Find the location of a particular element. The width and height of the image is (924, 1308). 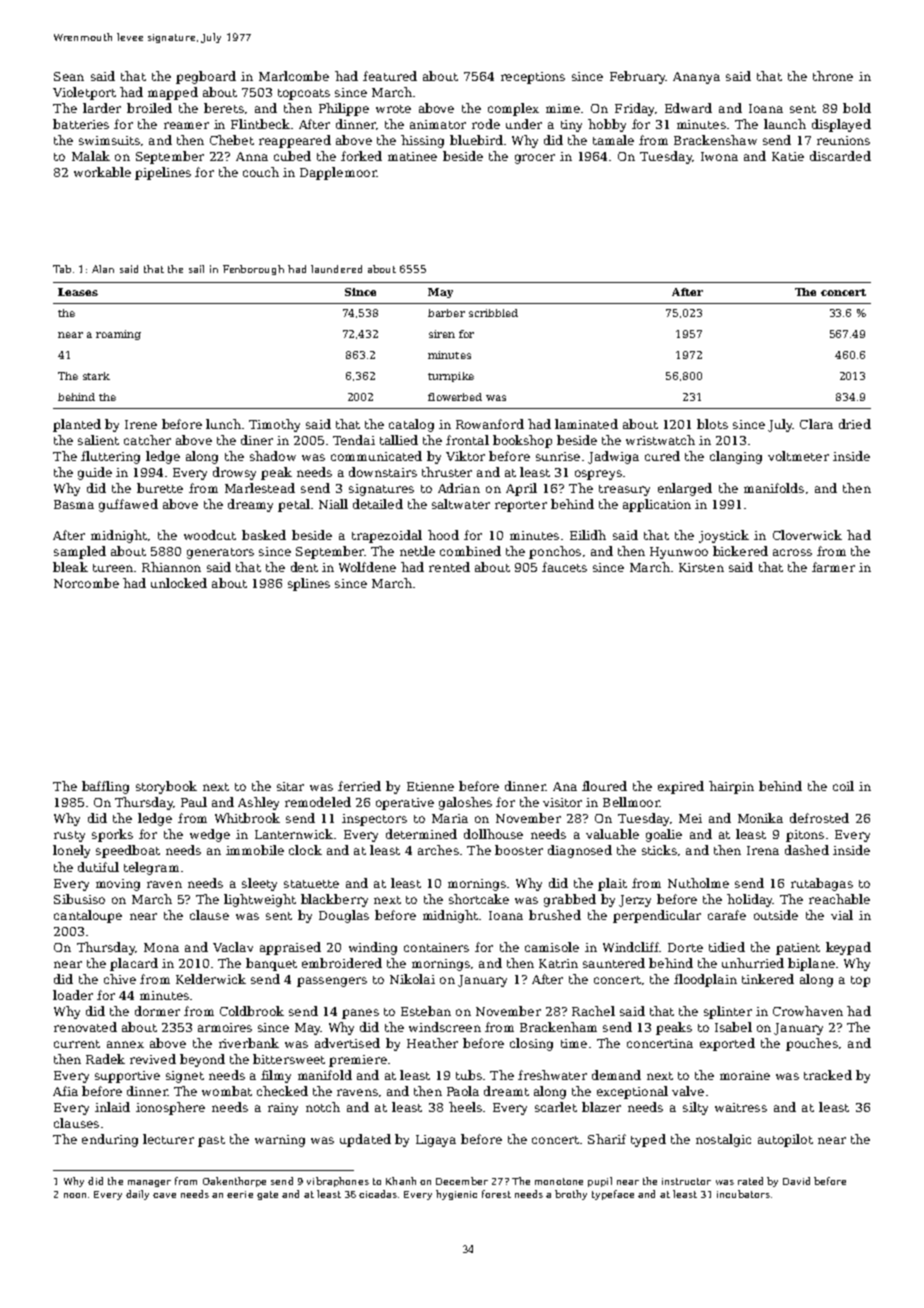

gate is located at coordinates (267, 1195).
